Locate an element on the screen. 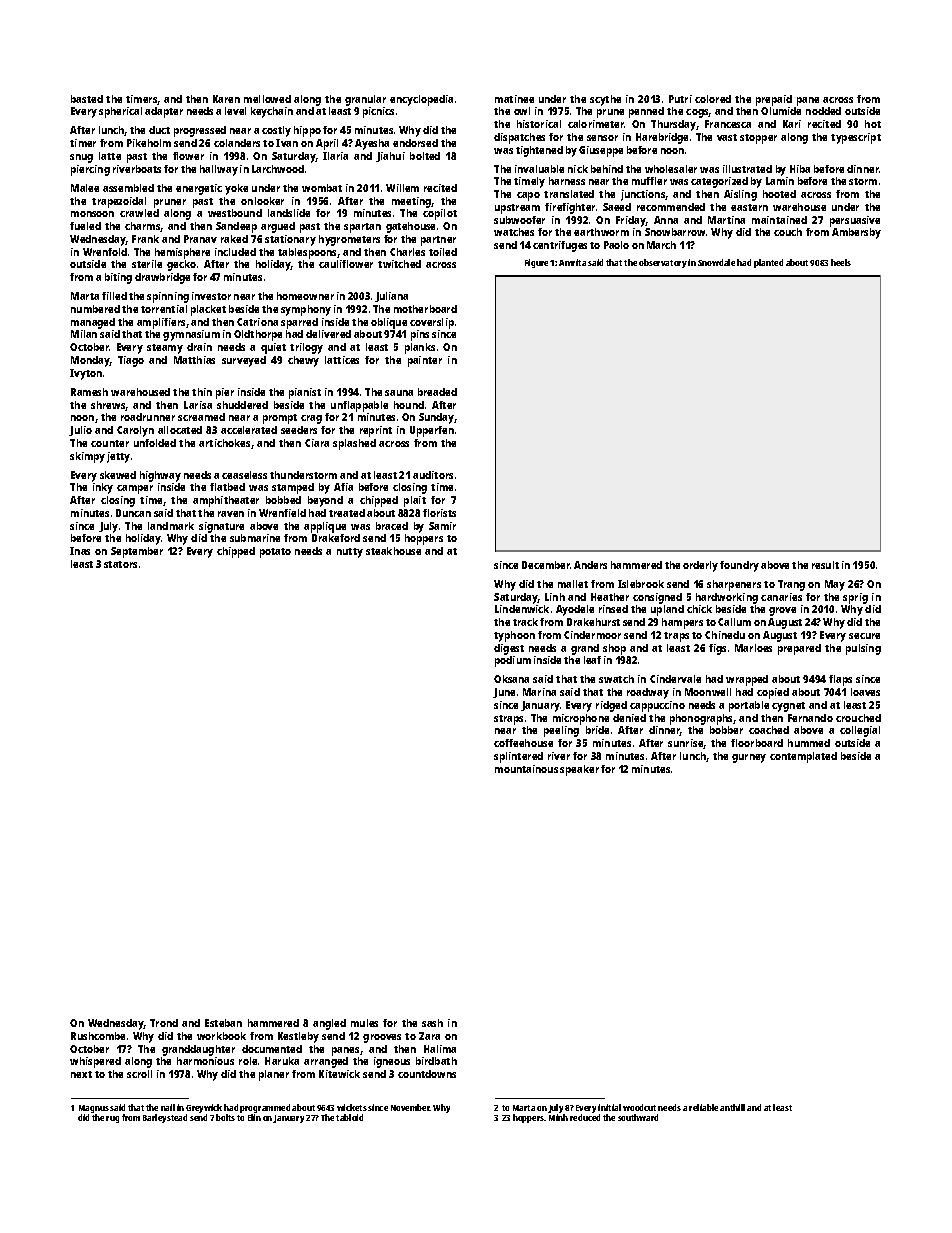 The height and width of the screenshot is (1233, 952). Putri is located at coordinates (680, 99).
